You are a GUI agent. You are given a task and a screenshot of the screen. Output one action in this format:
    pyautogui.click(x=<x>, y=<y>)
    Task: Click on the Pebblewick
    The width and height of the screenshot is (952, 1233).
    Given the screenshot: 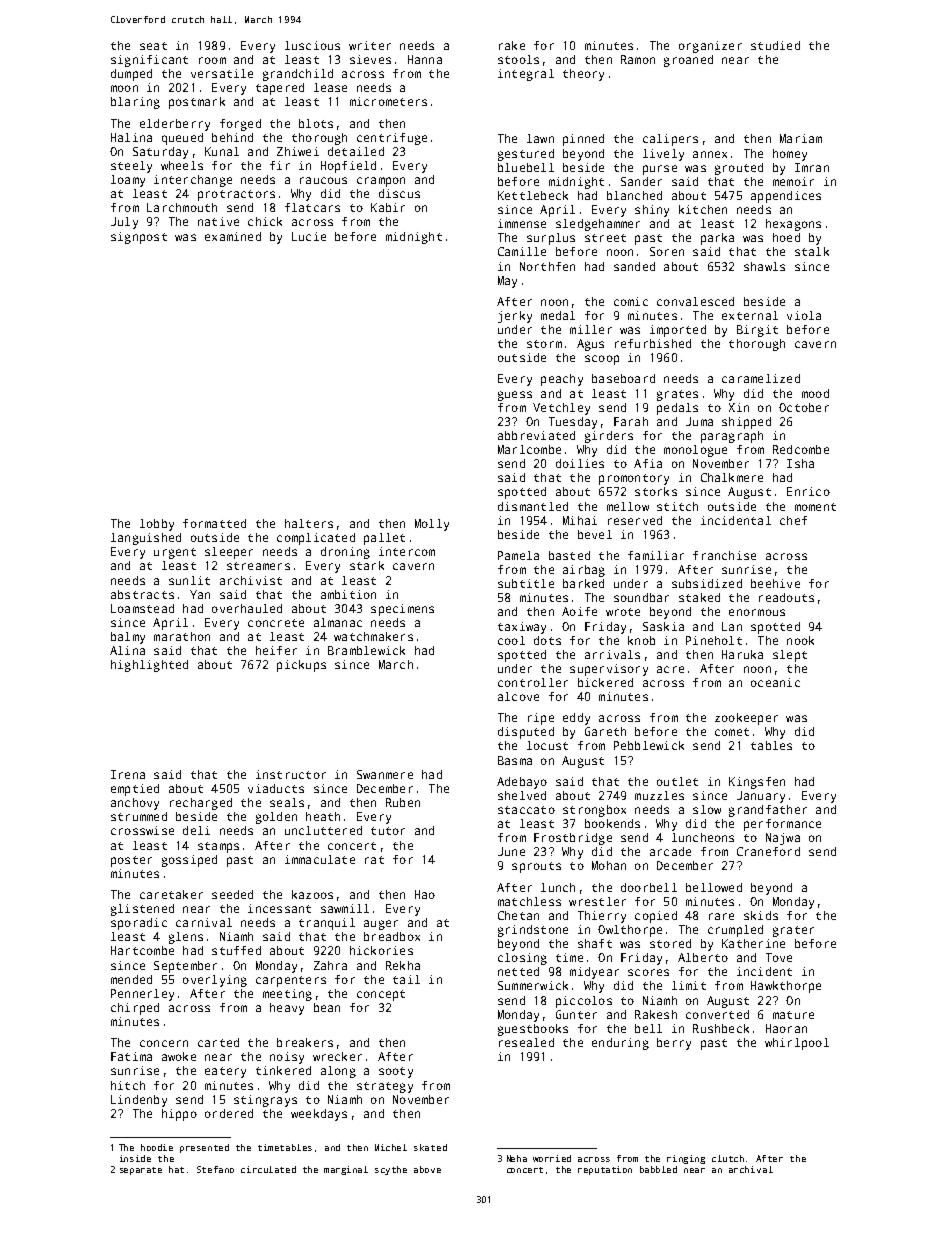 What is the action you would take?
    pyautogui.click(x=649, y=745)
